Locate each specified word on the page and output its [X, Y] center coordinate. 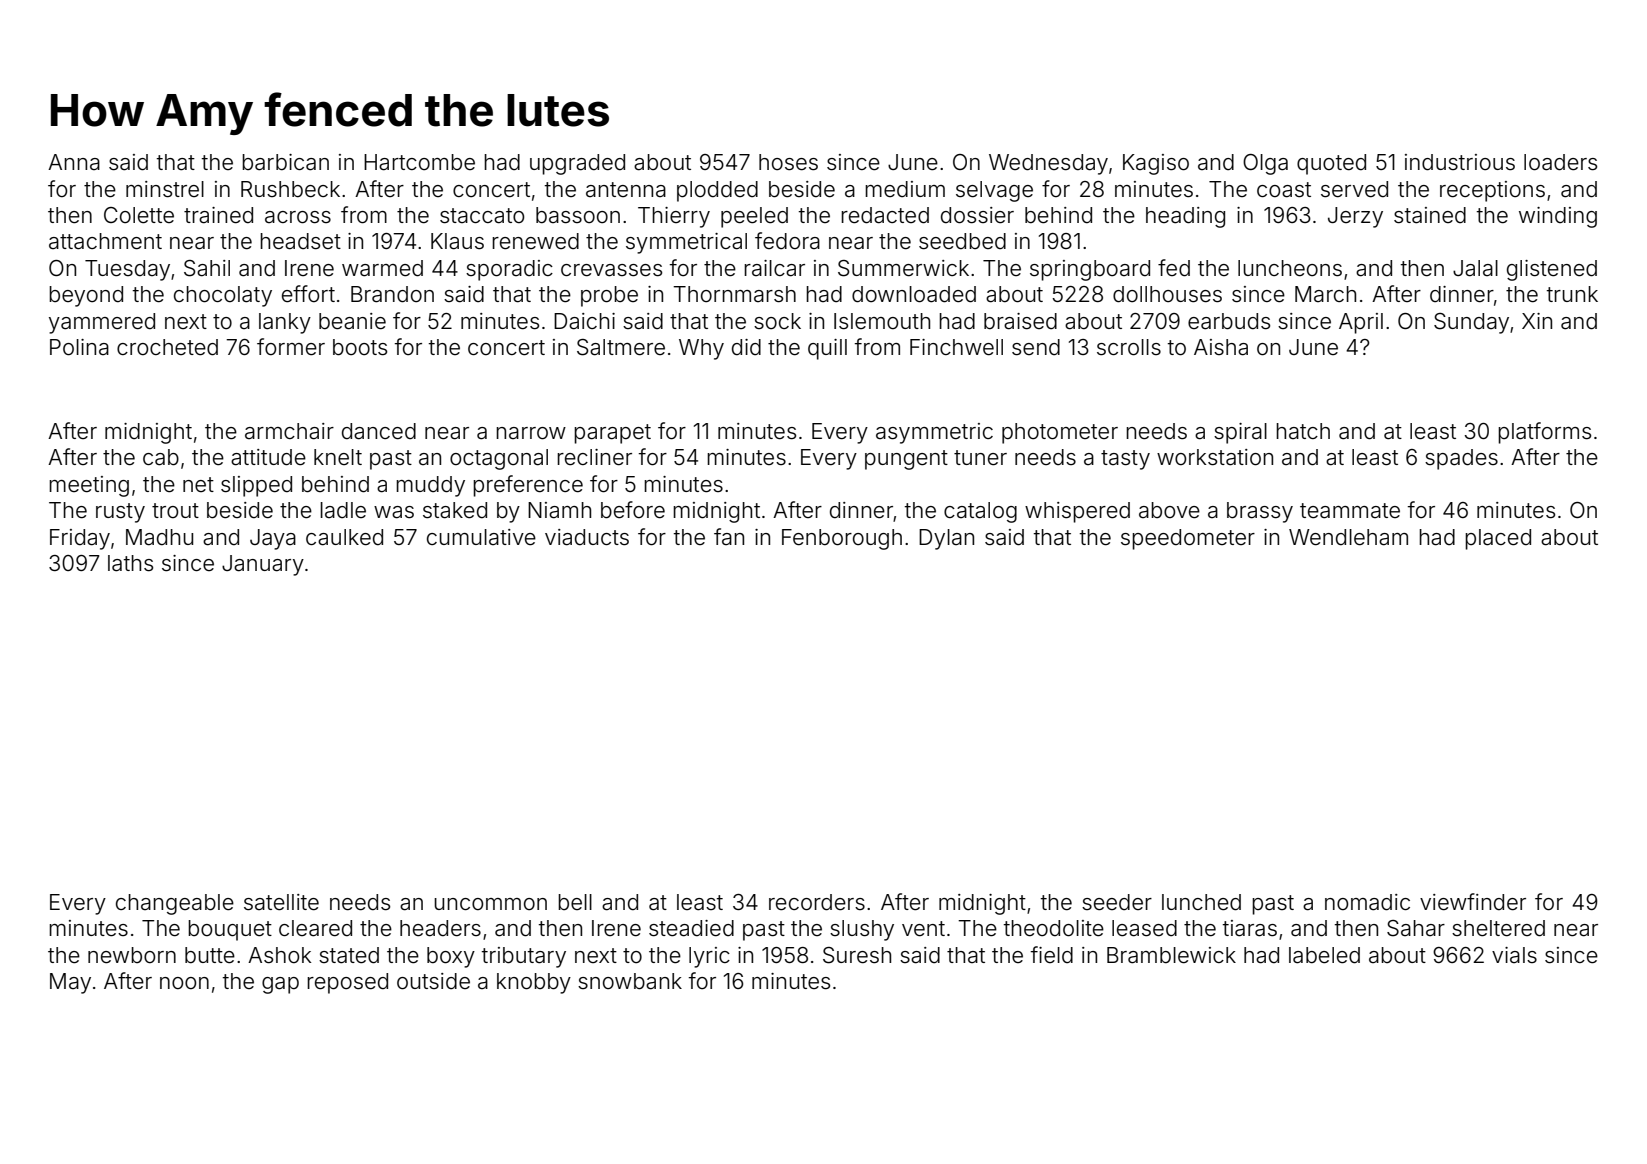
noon [184, 983]
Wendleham [1348, 537]
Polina [79, 347]
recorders [817, 902]
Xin [1537, 321]
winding [1558, 217]
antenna [626, 189]
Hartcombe [419, 162]
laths [130, 563]
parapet [612, 434]
